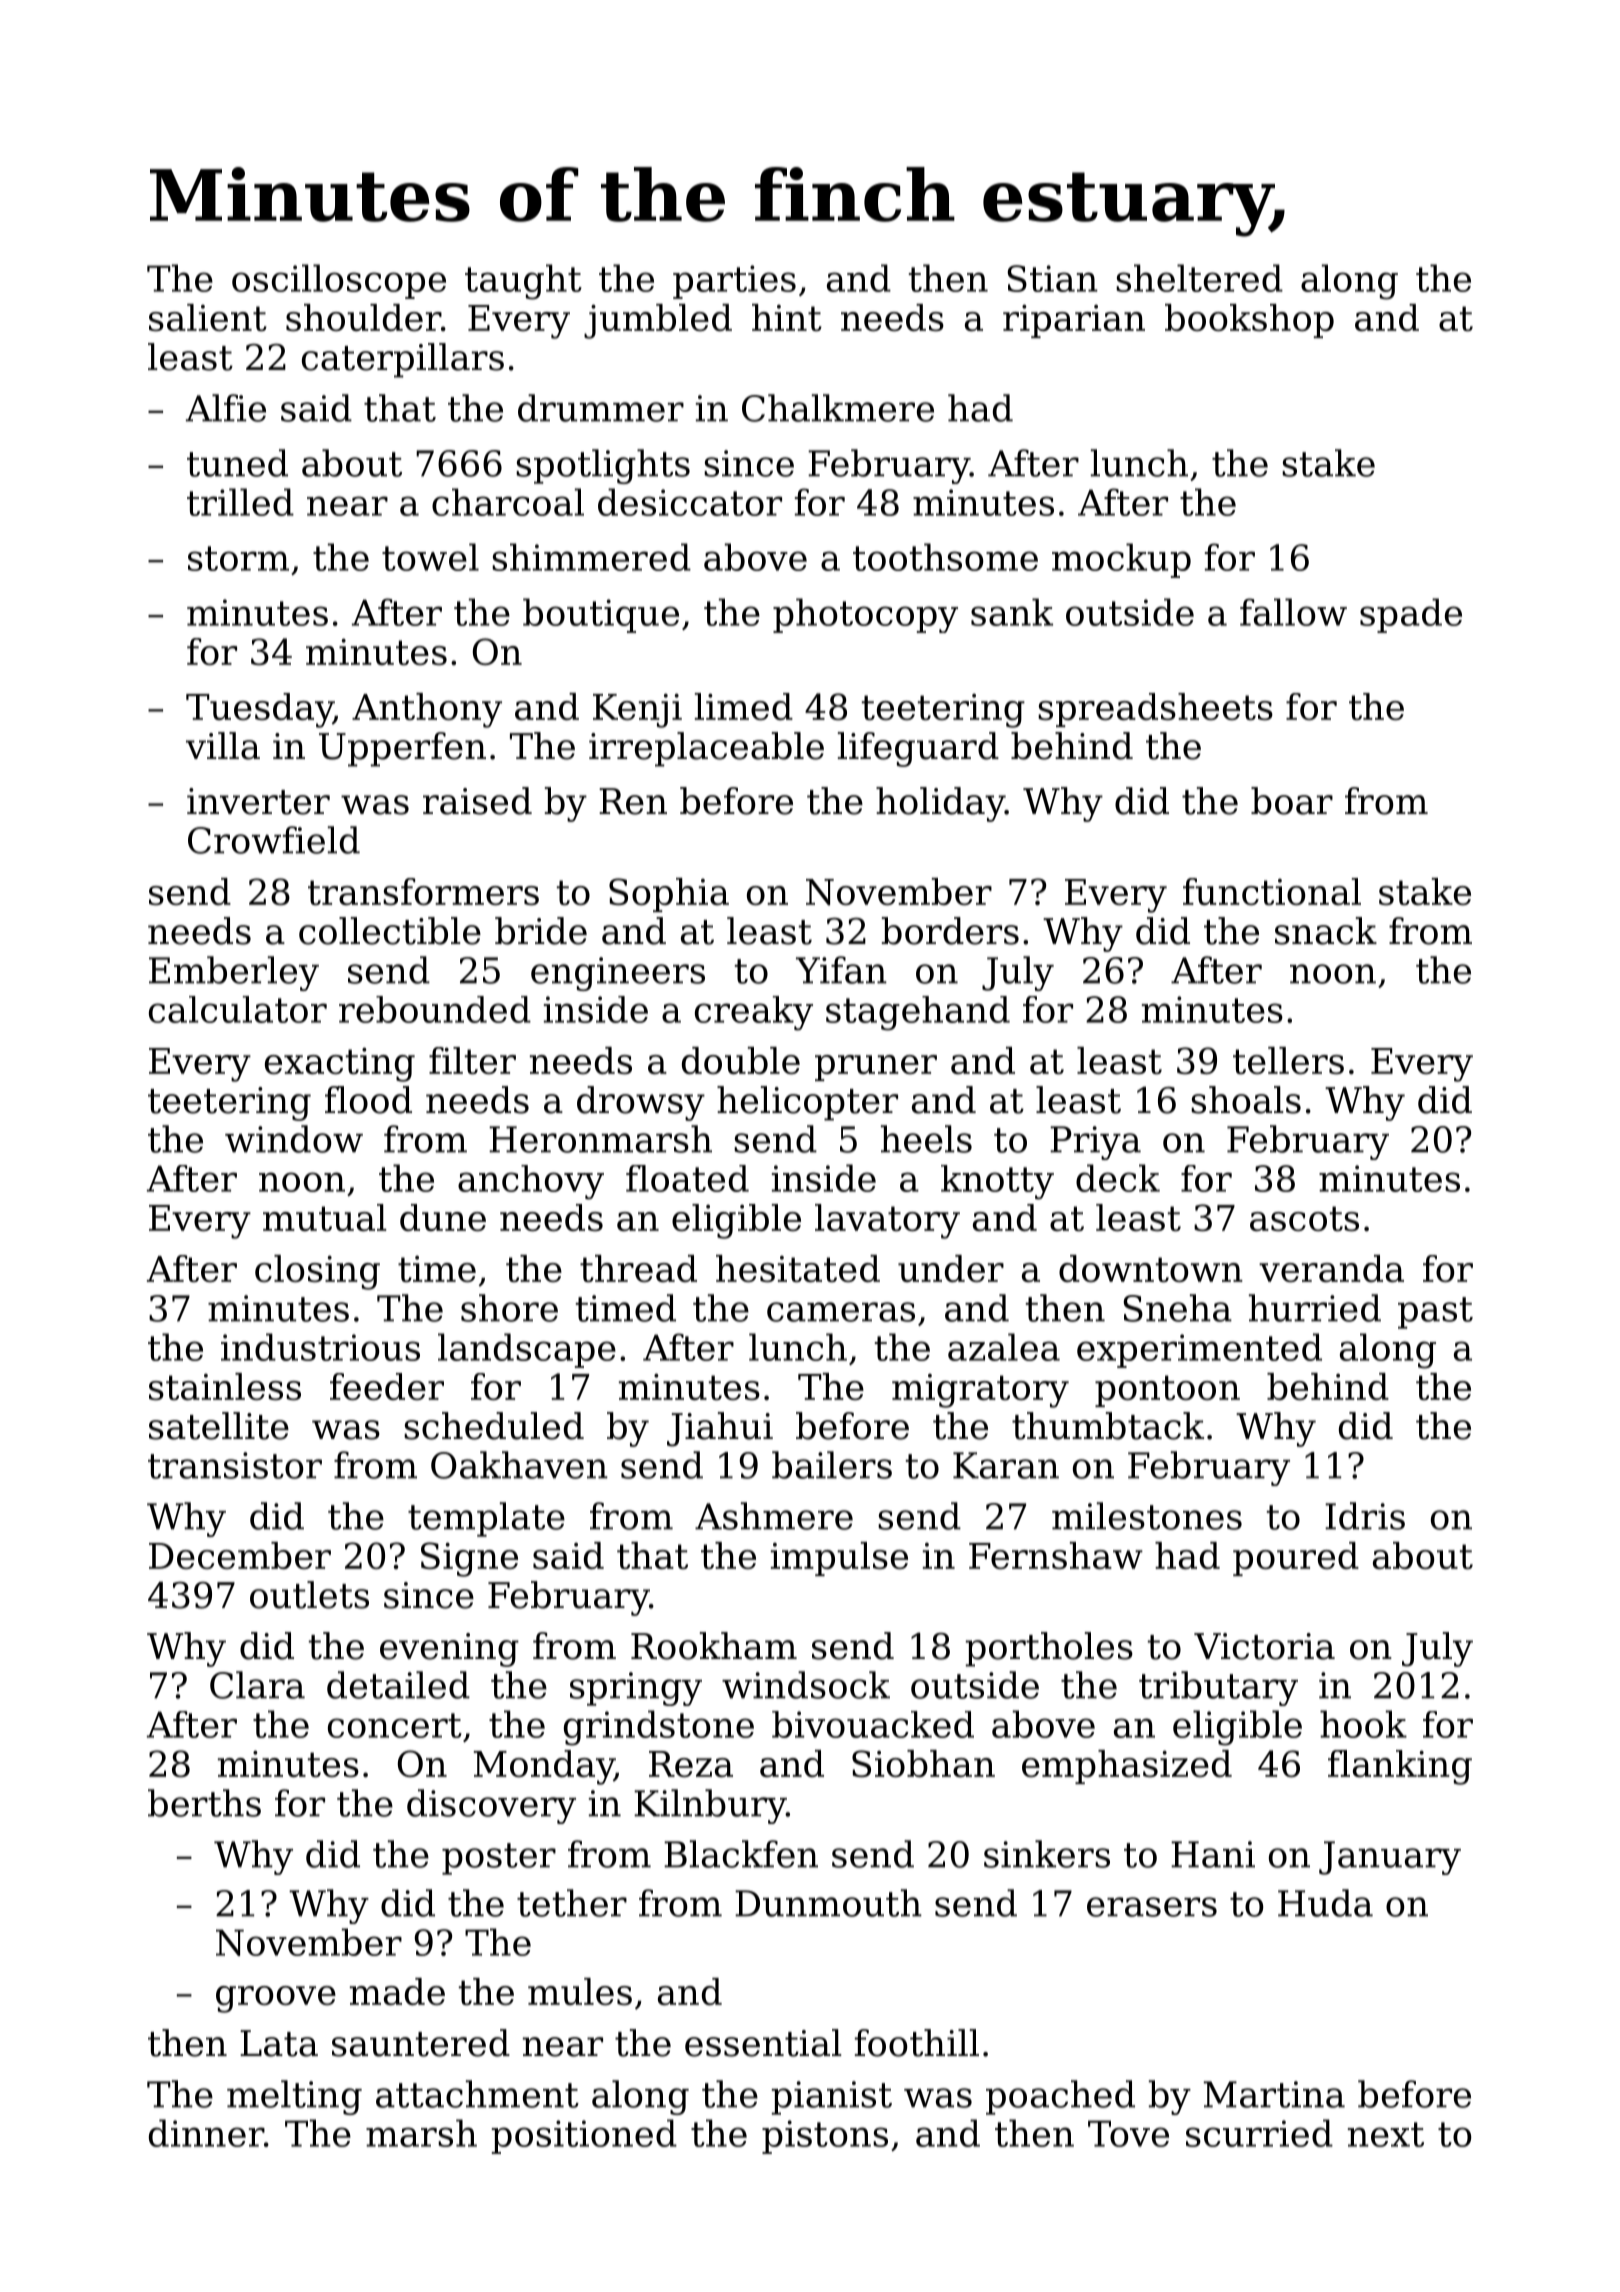 The image size is (1620, 2292). I want to click on mockup, so click(1121, 560).
